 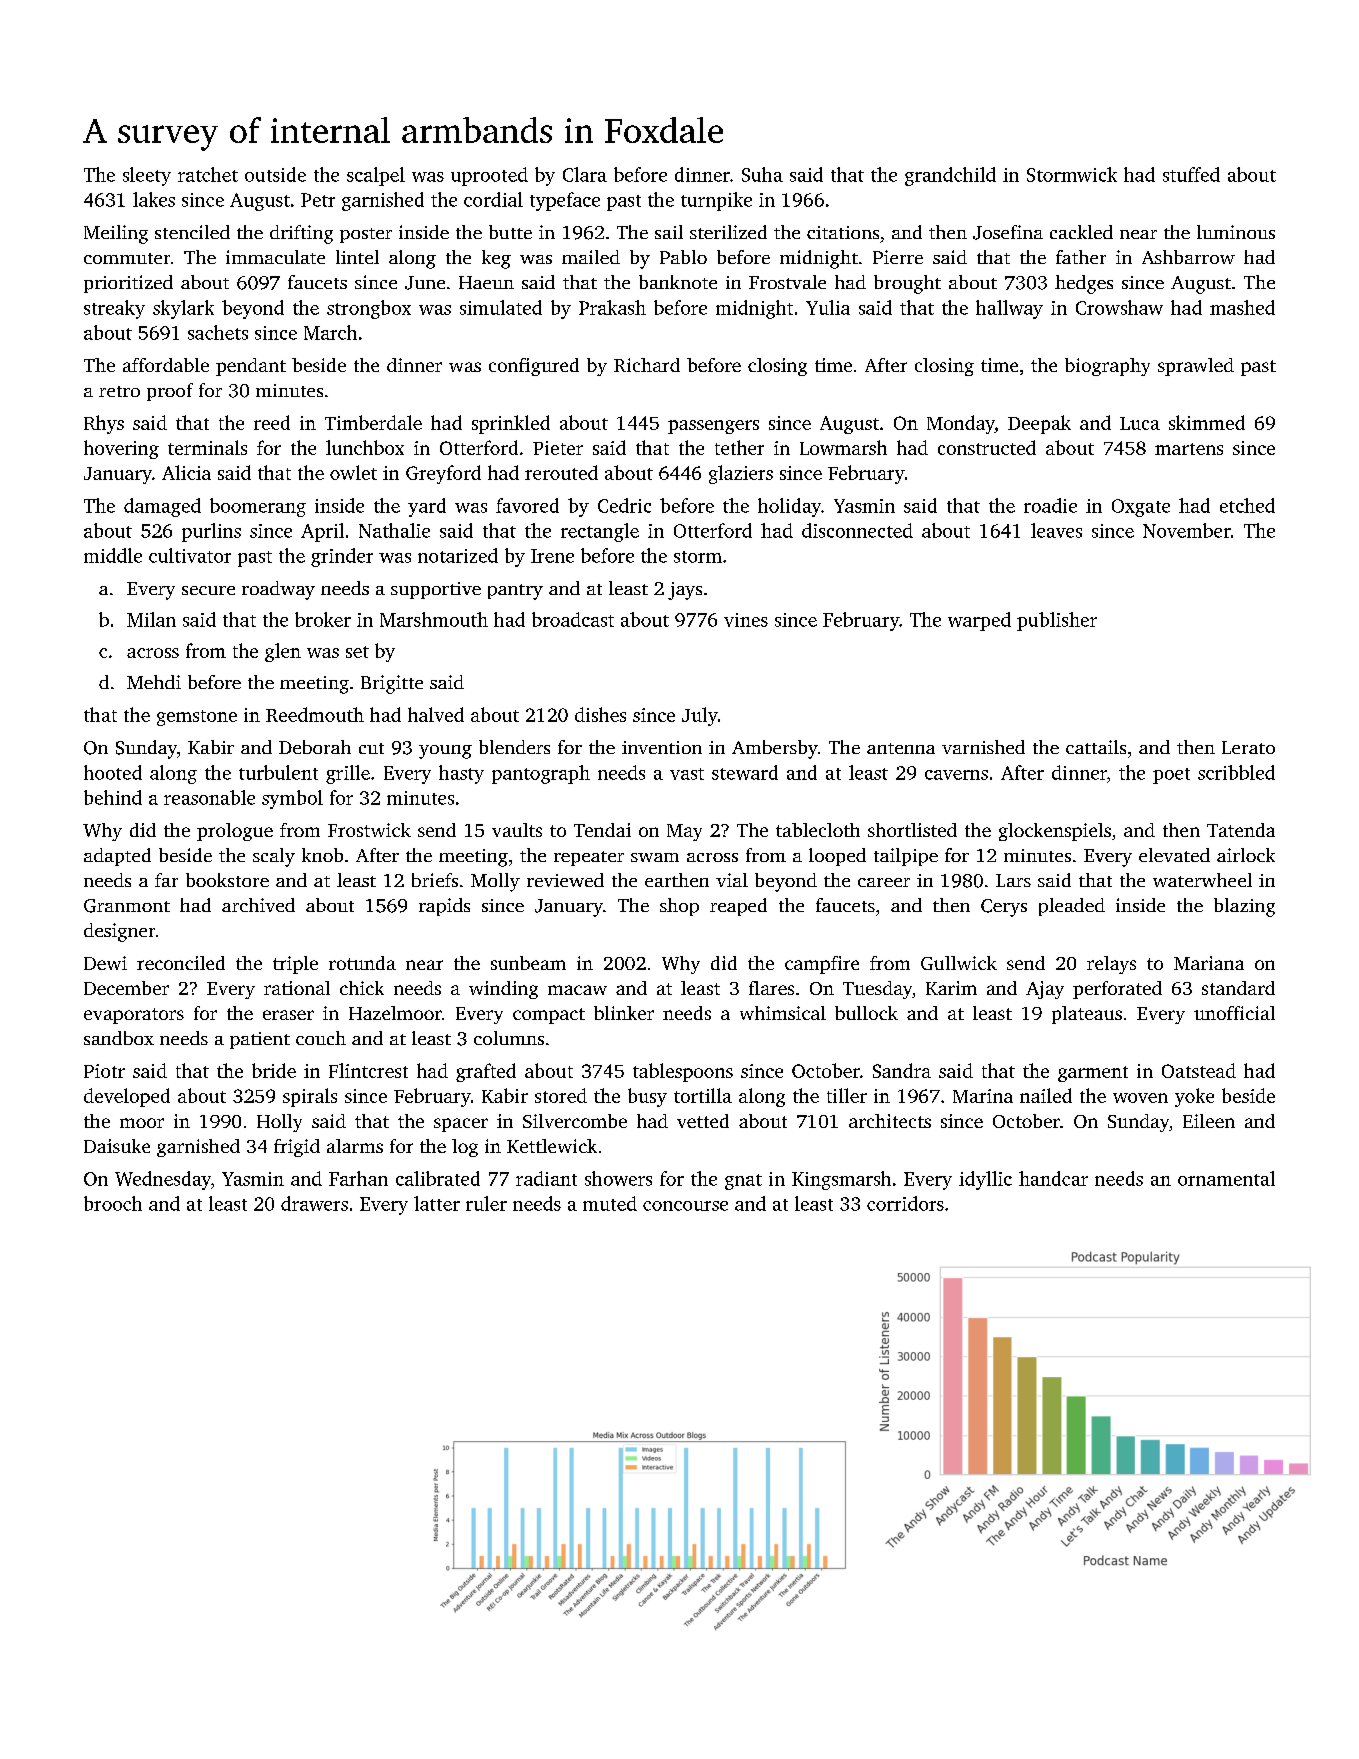 What do you see at coordinates (489, 176) in the image?
I see `uprooted` at bounding box center [489, 176].
